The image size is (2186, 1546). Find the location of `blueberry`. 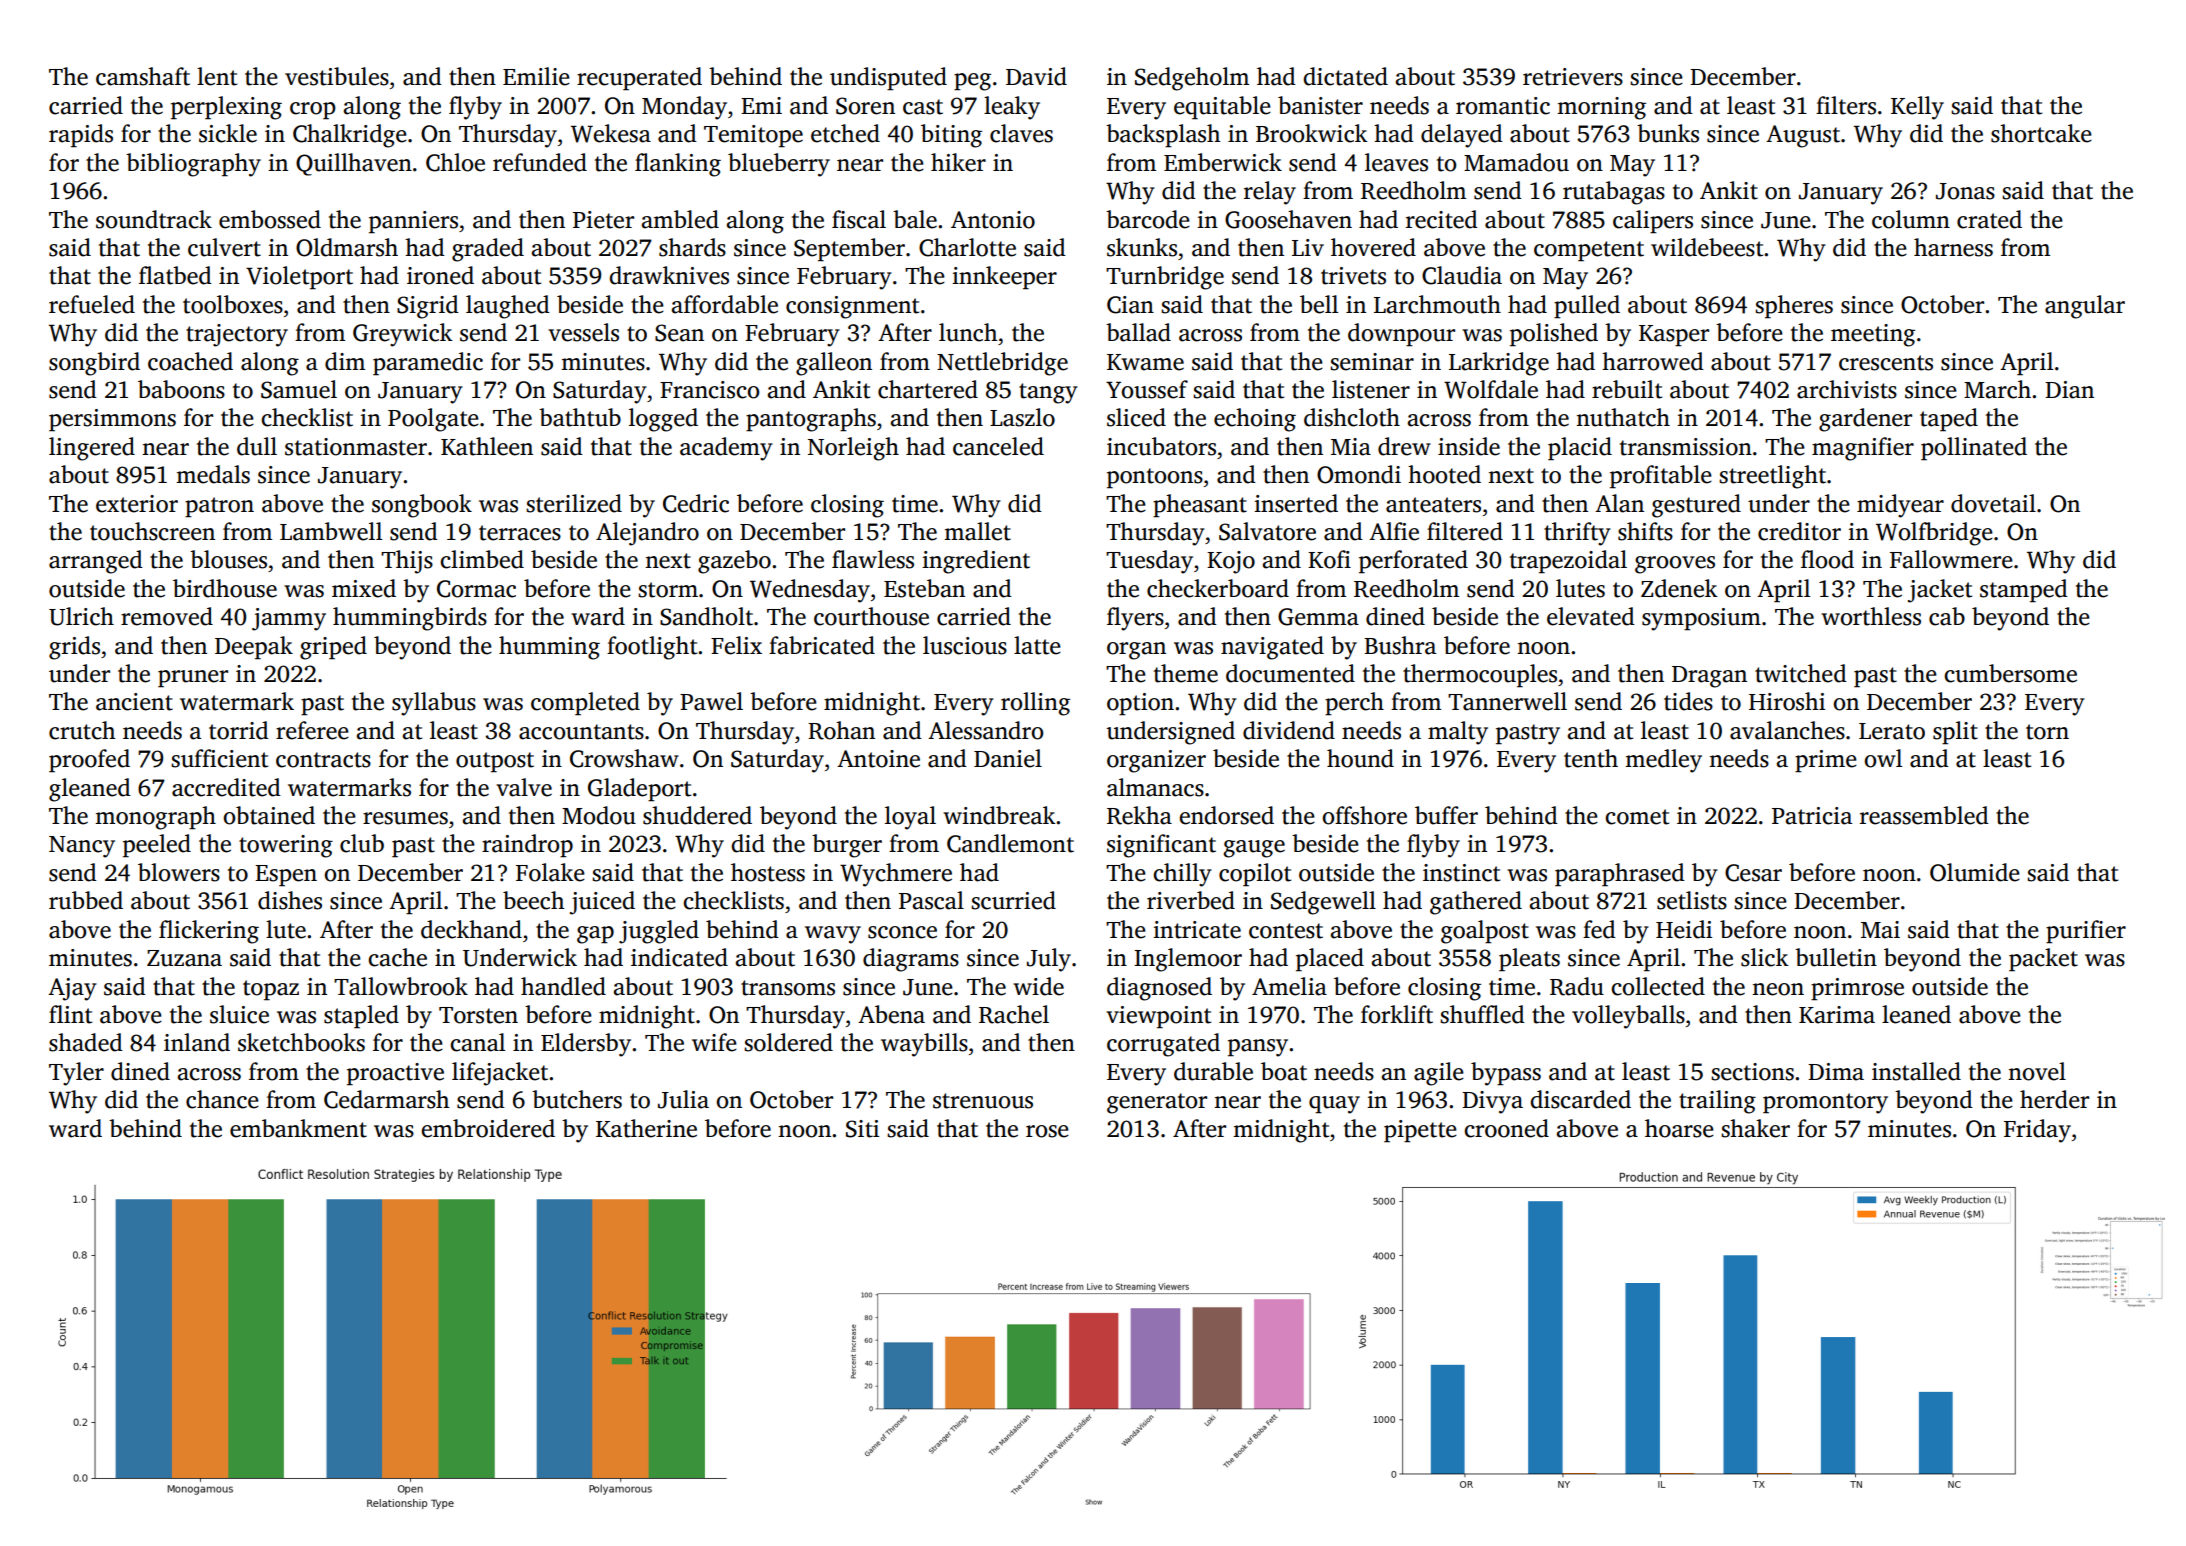

blueberry is located at coordinates (779, 165).
